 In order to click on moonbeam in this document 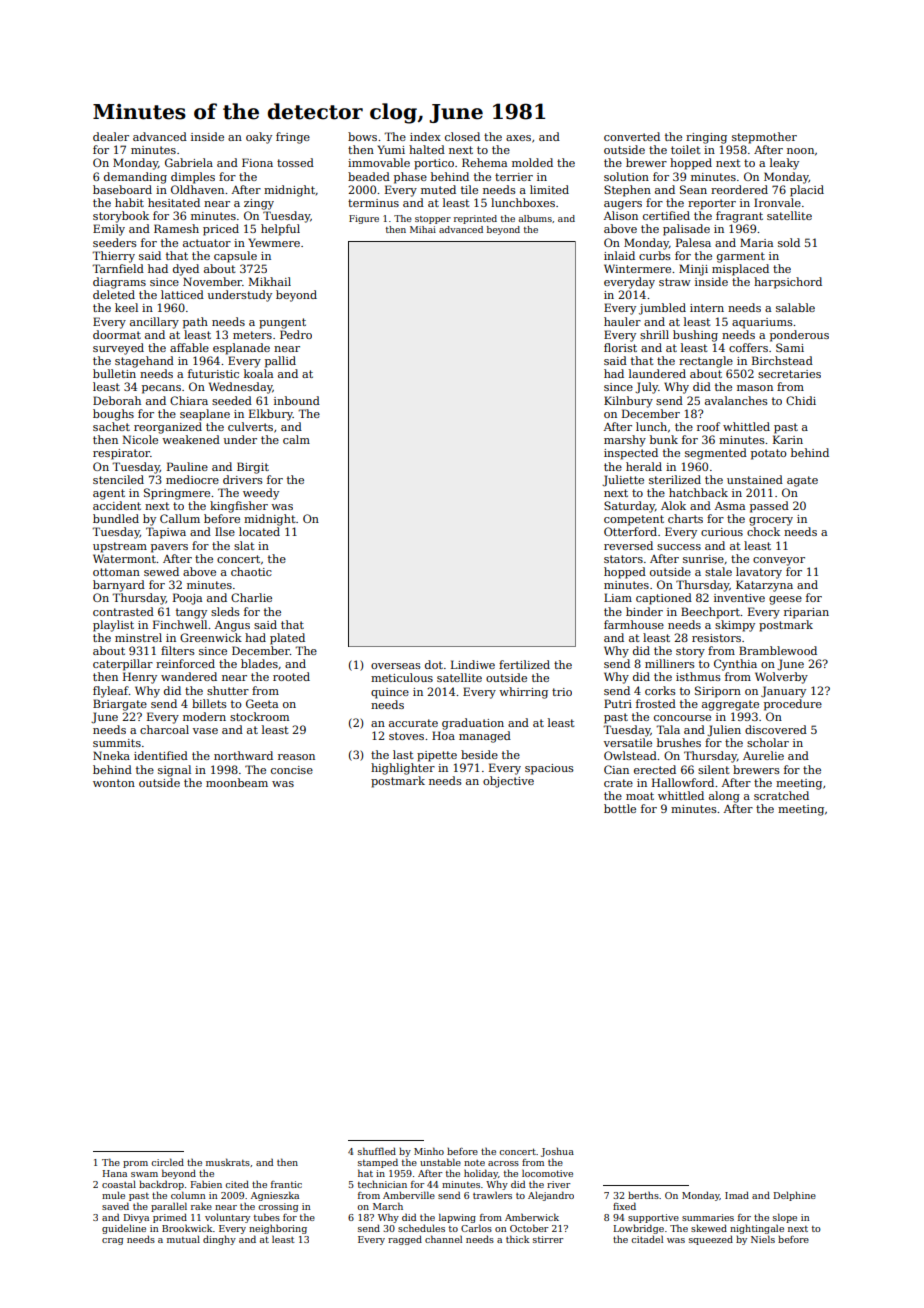, I will do `click(237, 782)`.
